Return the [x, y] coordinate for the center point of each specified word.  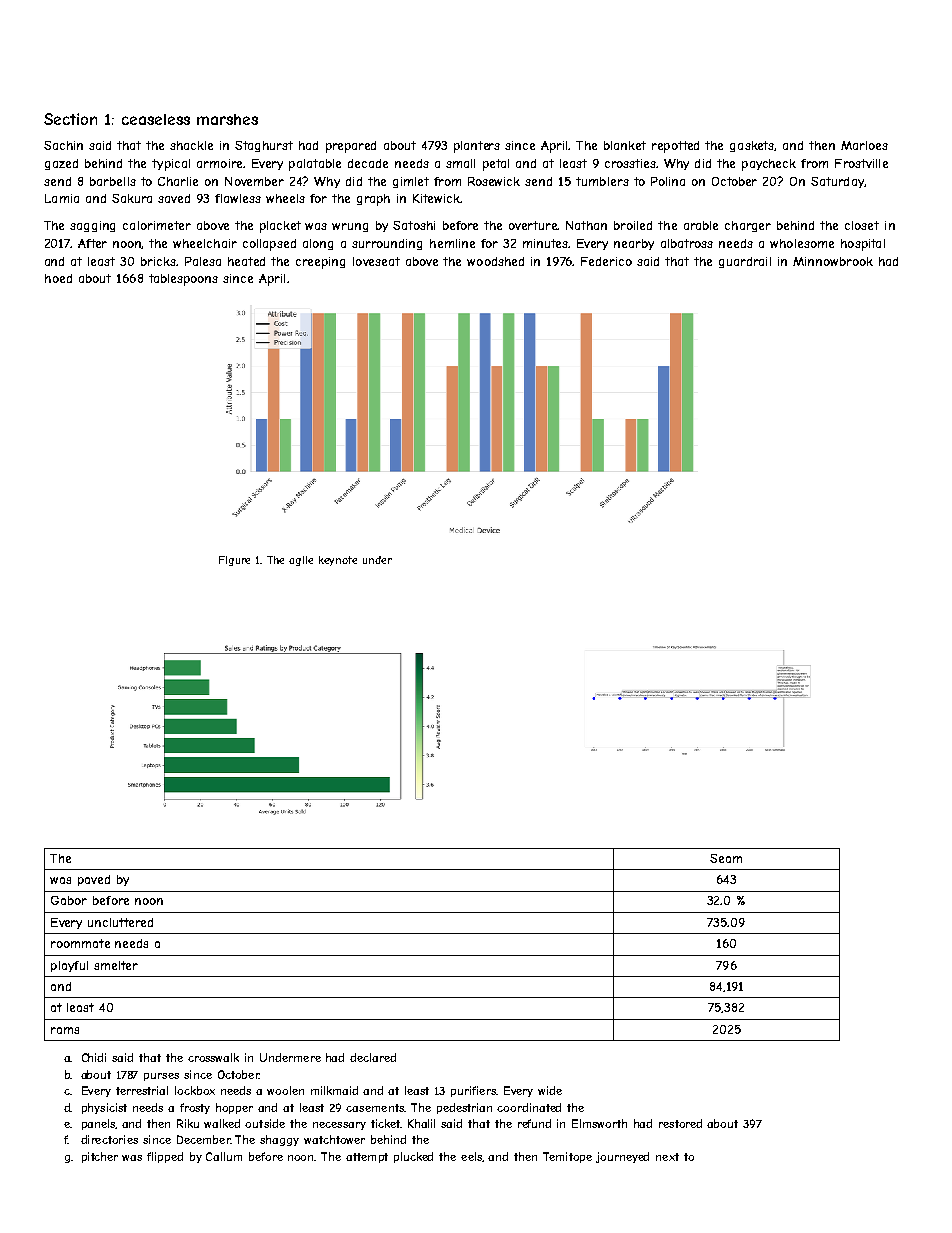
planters [477, 147]
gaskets [752, 146]
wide [550, 1090]
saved [174, 198]
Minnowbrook [833, 261]
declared [373, 1057]
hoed [58, 278]
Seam [726, 858]
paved [94, 880]
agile [301, 561]
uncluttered [120, 922]
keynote [338, 561]
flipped [165, 1157]
